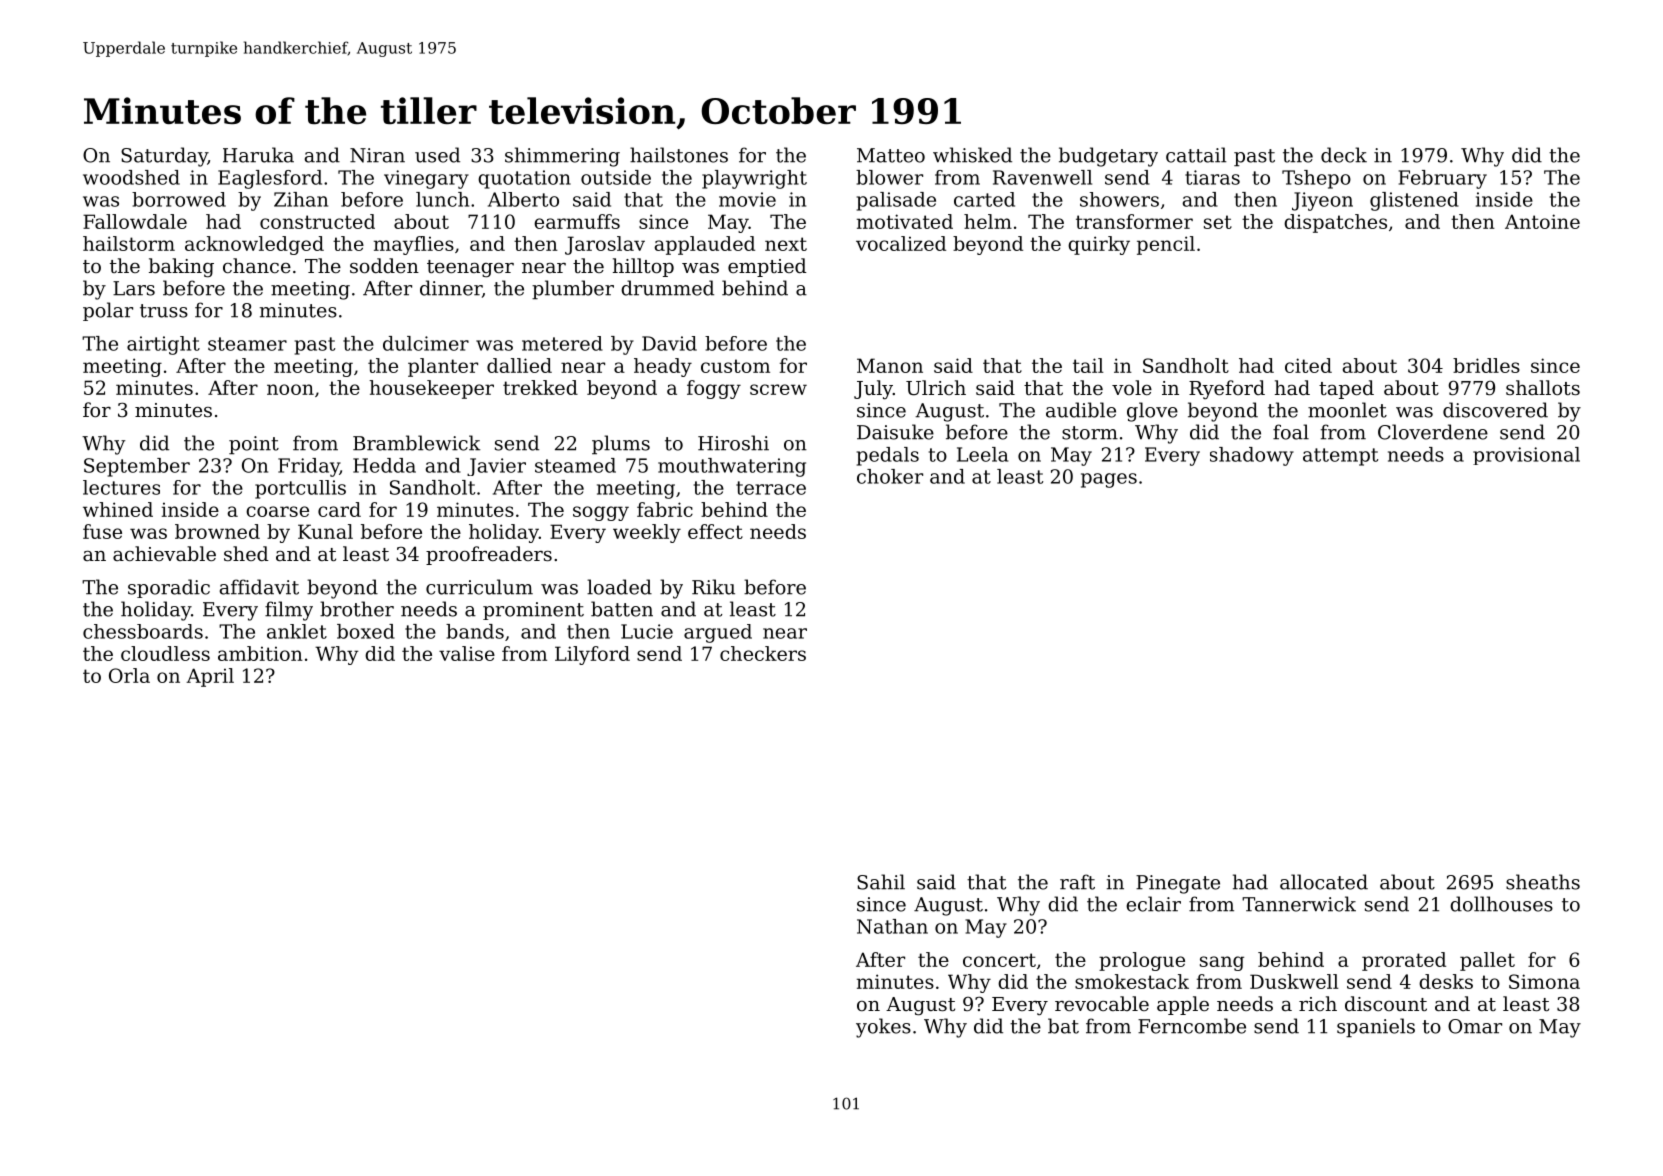  What do you see at coordinates (883, 1028) in the screenshot?
I see `yokes` at bounding box center [883, 1028].
